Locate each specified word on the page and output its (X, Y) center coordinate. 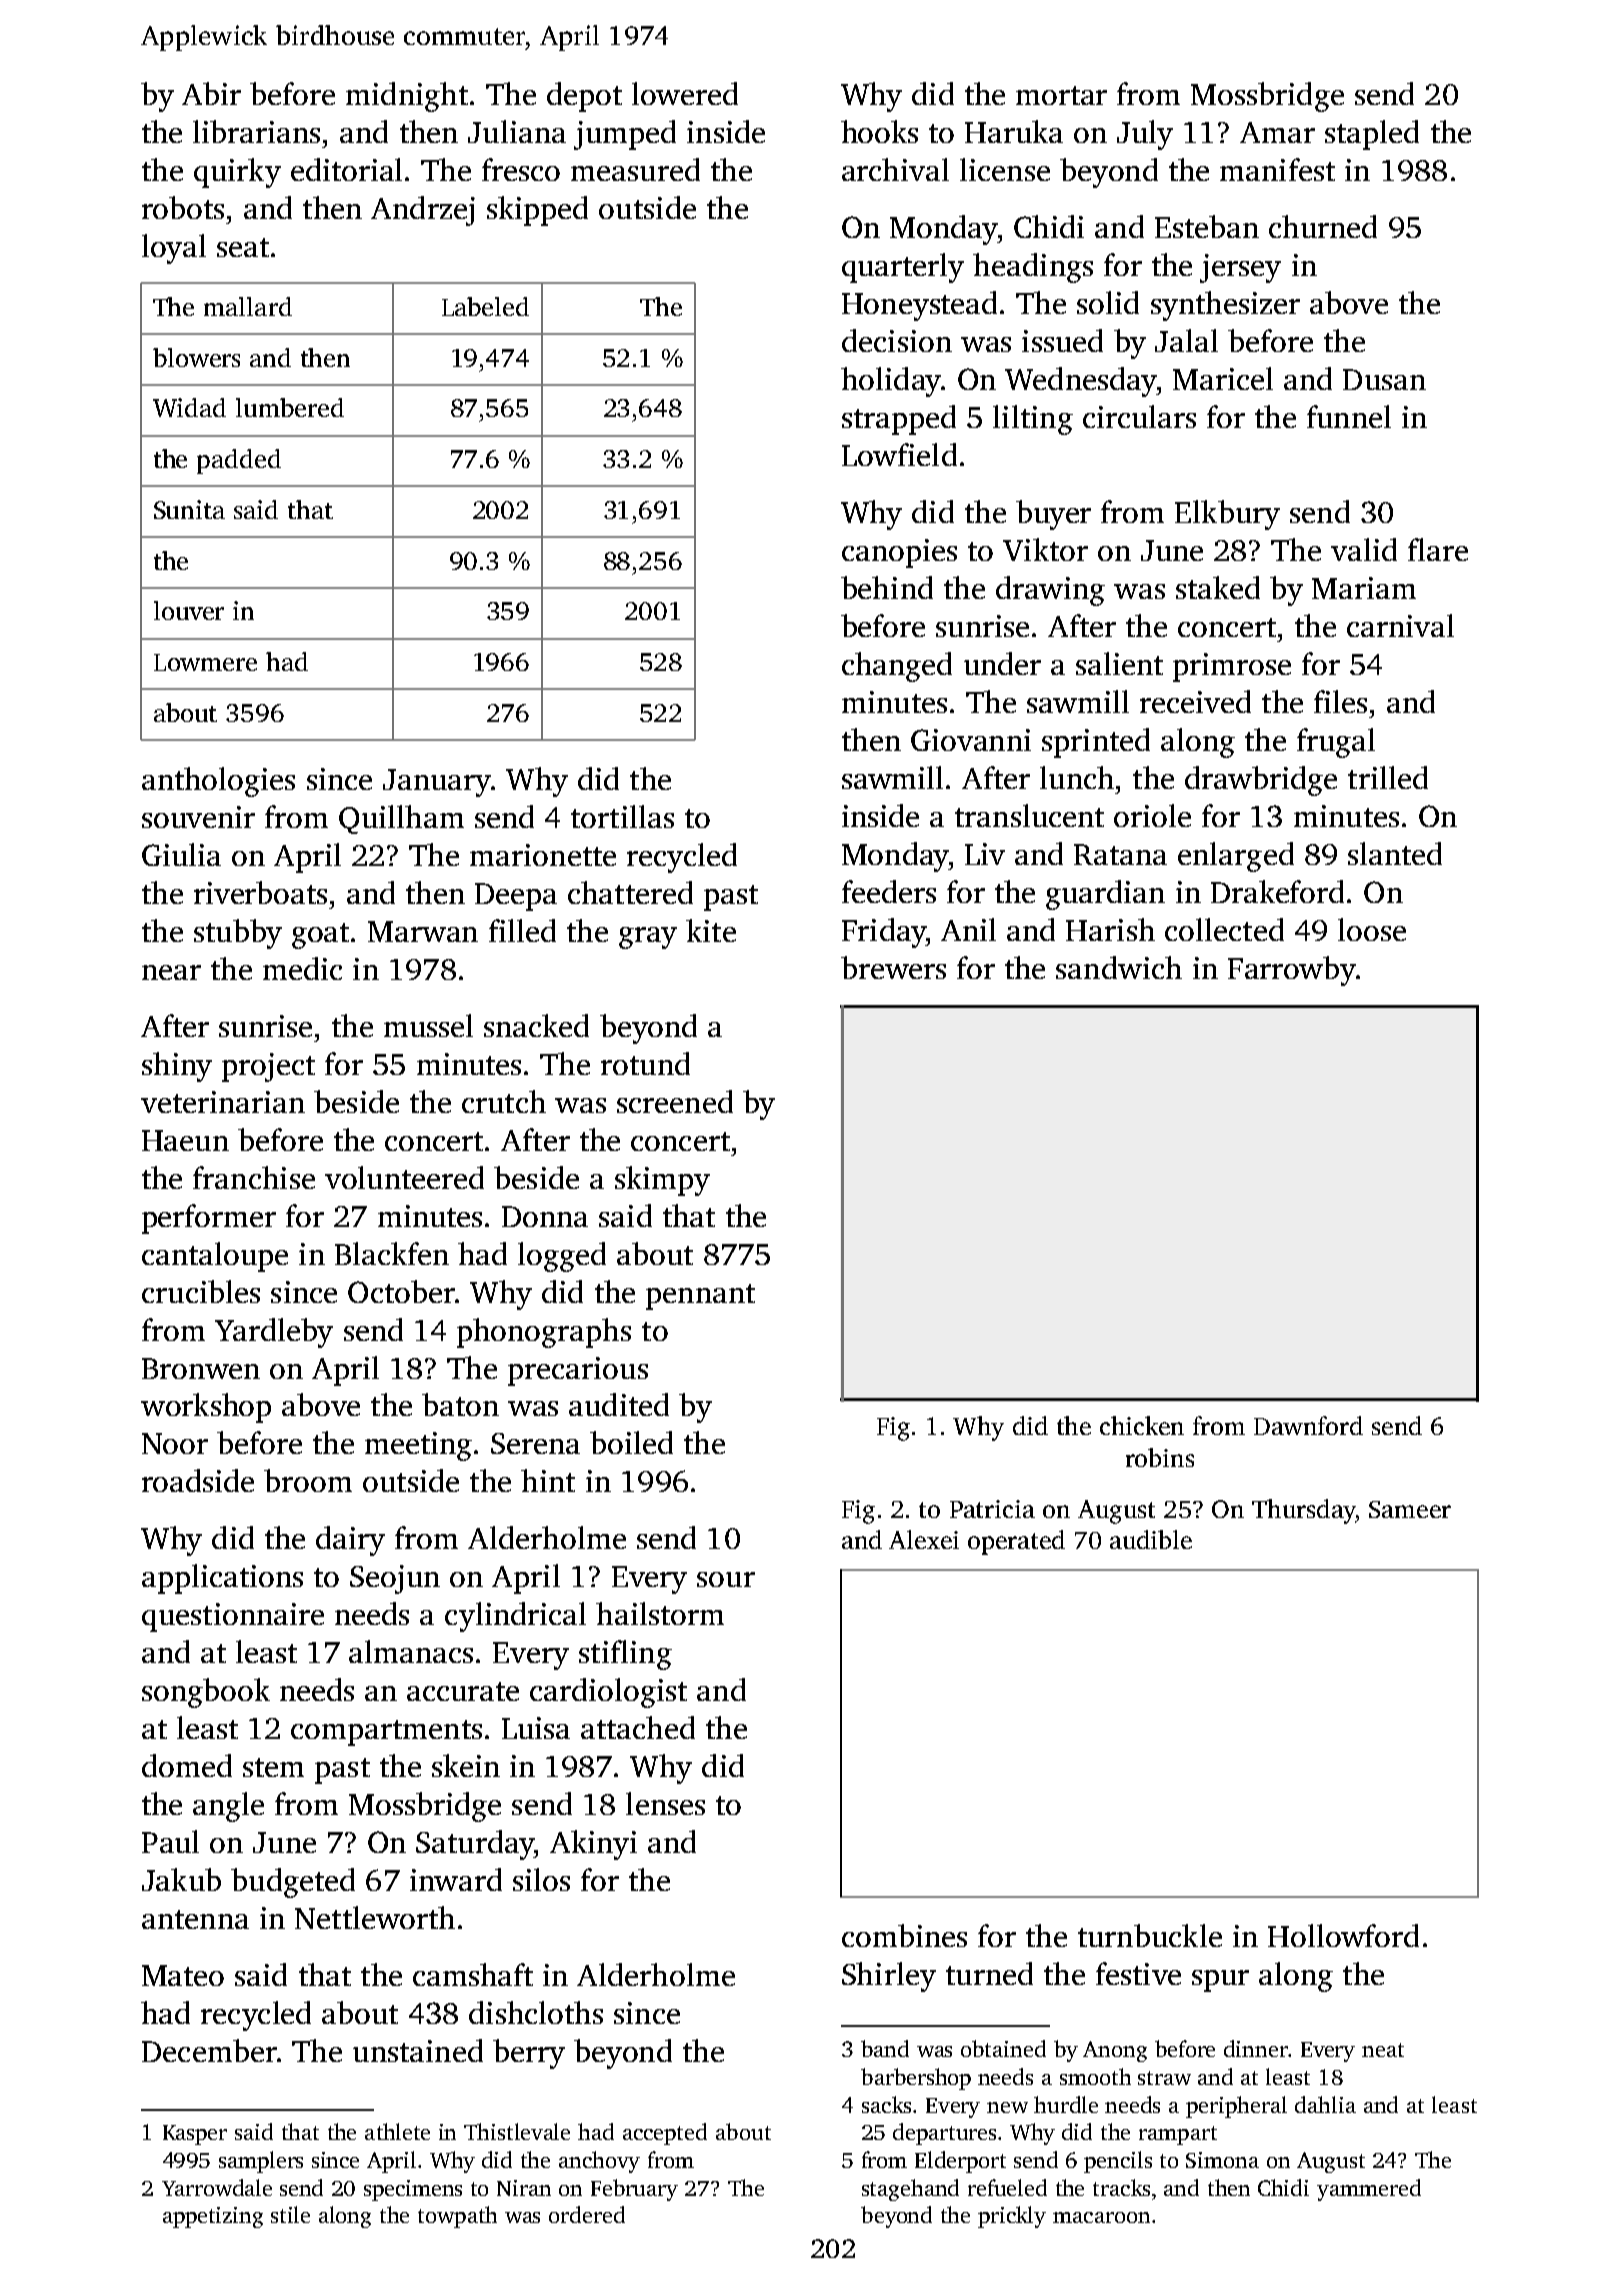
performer (209, 1219)
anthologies (218, 782)
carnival (1400, 625)
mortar (1061, 95)
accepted (665, 2134)
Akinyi (593, 1845)
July (1145, 135)
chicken (1142, 1425)
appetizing (213, 2217)
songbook (206, 1693)
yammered (1369, 2190)
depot (584, 97)
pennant (700, 1297)
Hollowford (1343, 1935)
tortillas (622, 816)
